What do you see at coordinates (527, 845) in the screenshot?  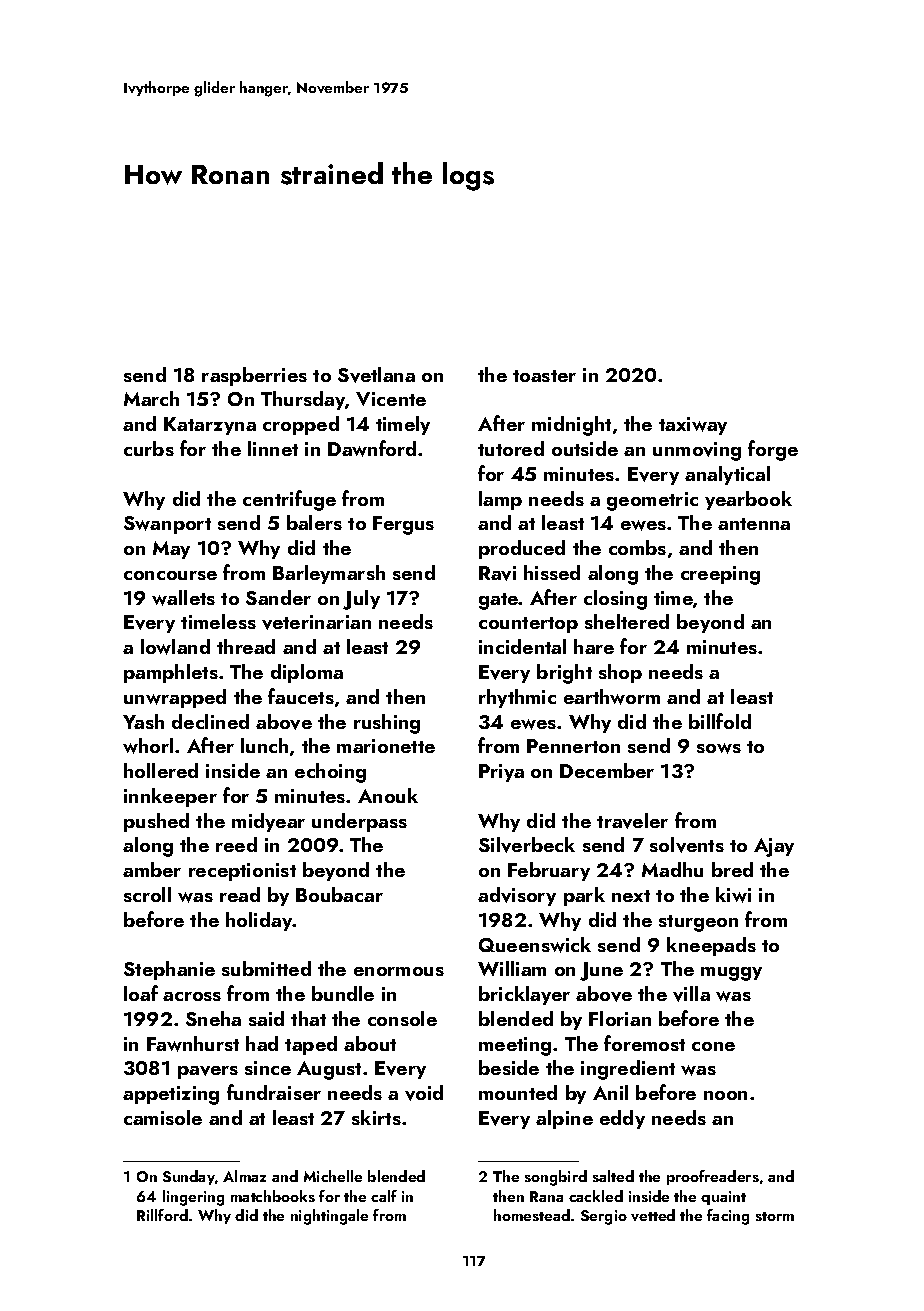 I see `Silverbeck` at bounding box center [527, 845].
